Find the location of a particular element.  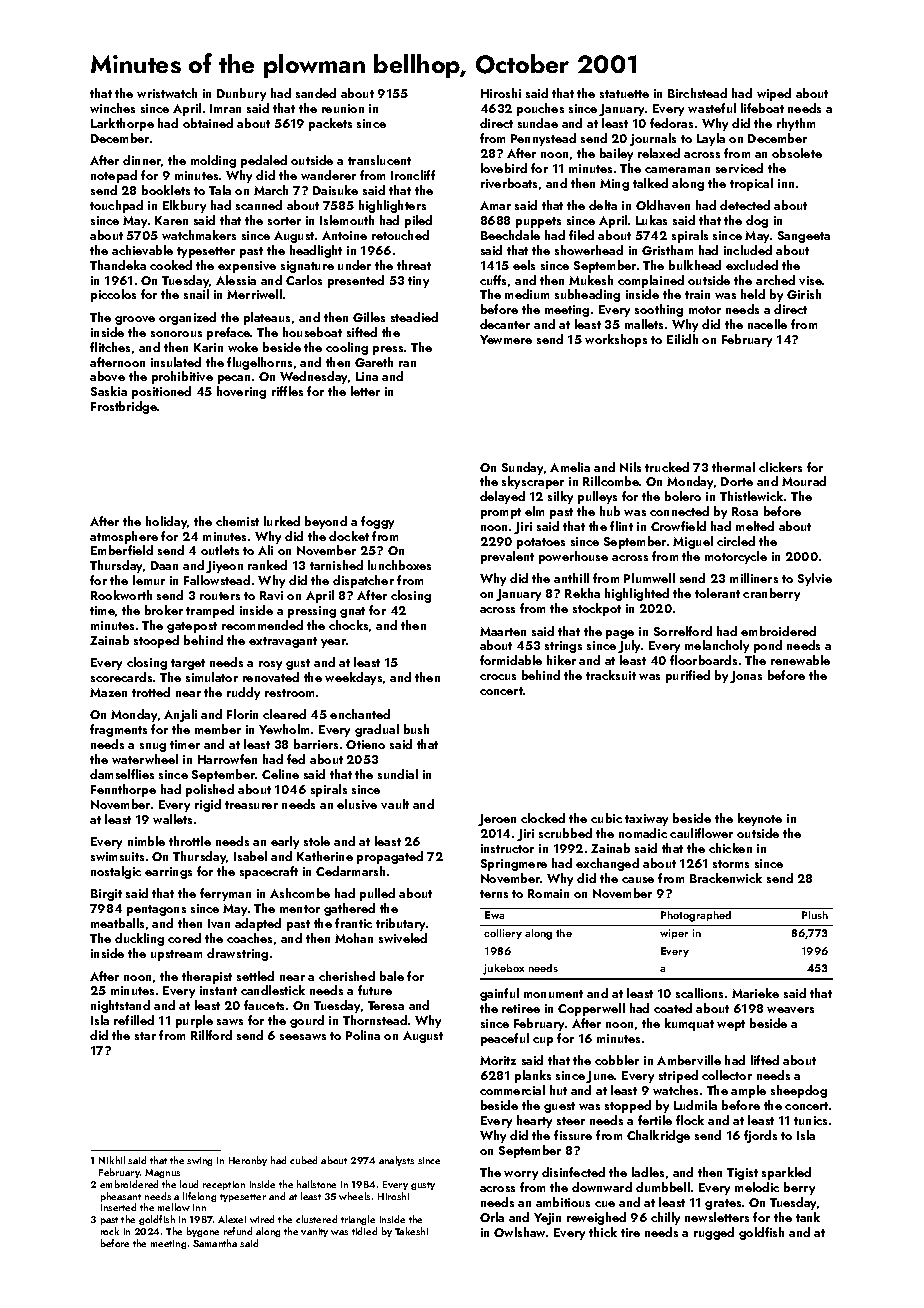

Jeroen is located at coordinates (497, 820).
